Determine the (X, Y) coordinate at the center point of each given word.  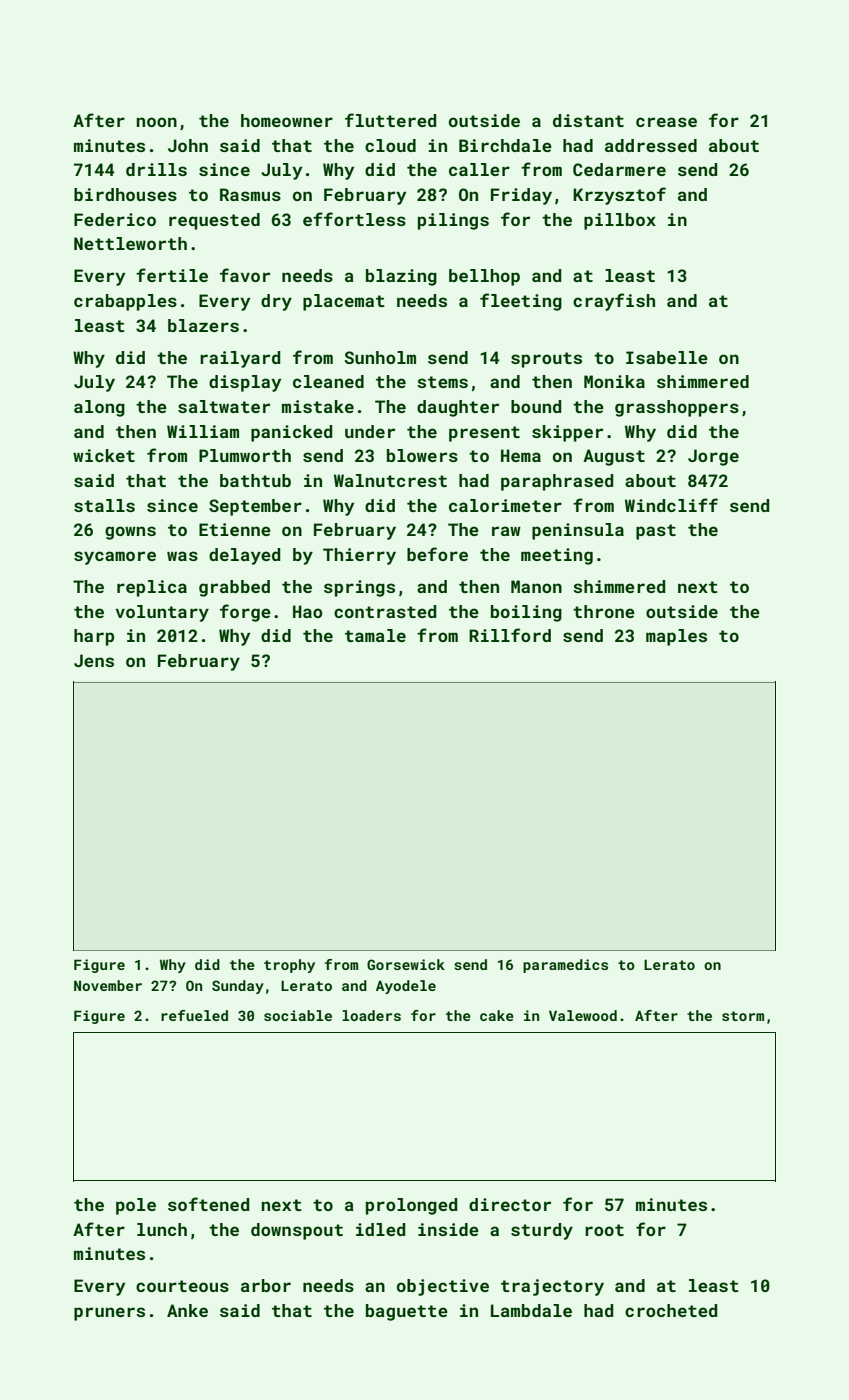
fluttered (390, 120)
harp (94, 637)
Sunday (238, 987)
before (437, 554)
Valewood (583, 1015)
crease (666, 122)
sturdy (542, 1231)
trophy (289, 966)
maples (676, 637)
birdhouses (125, 194)
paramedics (565, 966)
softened (208, 1204)
